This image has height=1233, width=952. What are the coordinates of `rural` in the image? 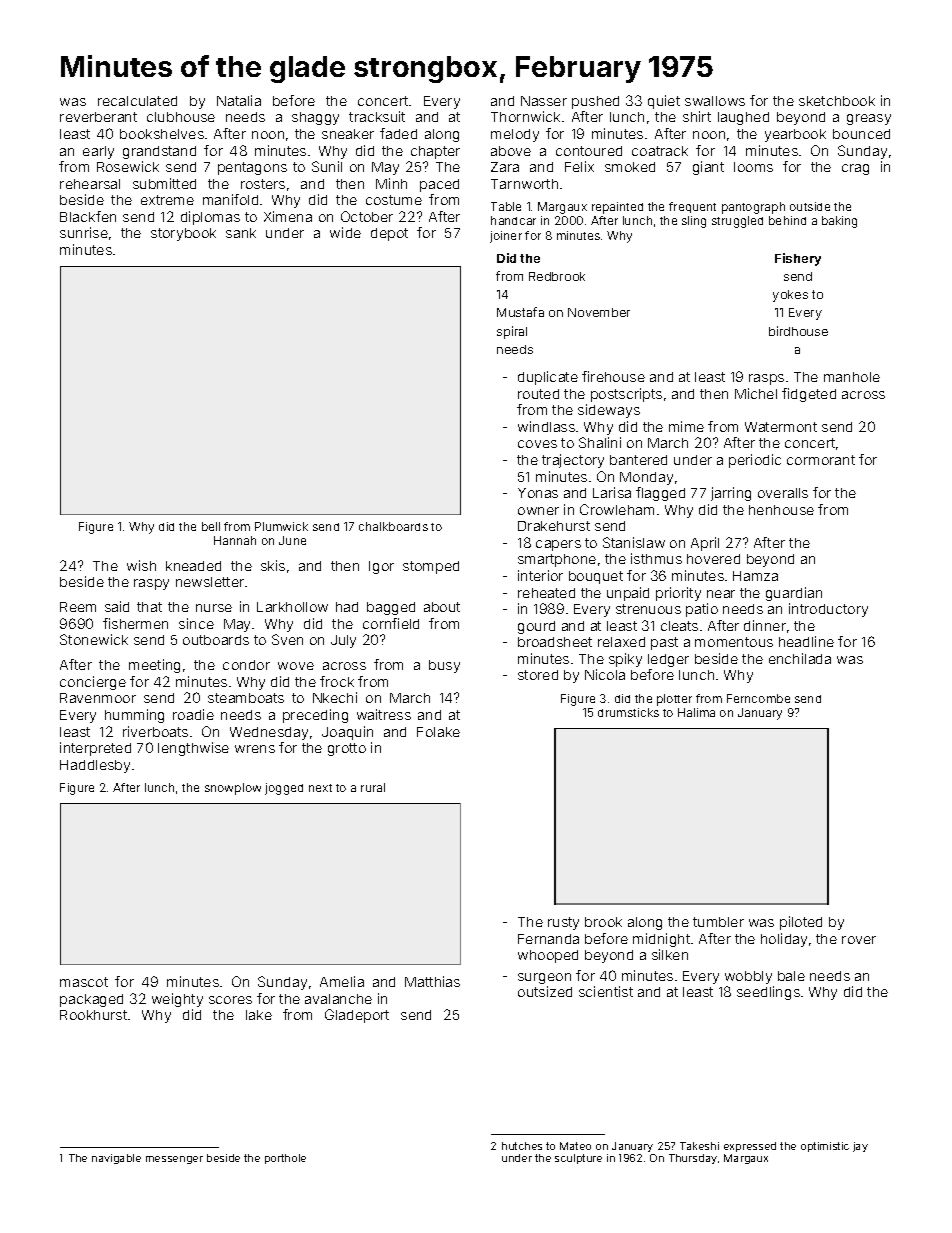 It's located at (373, 787).
